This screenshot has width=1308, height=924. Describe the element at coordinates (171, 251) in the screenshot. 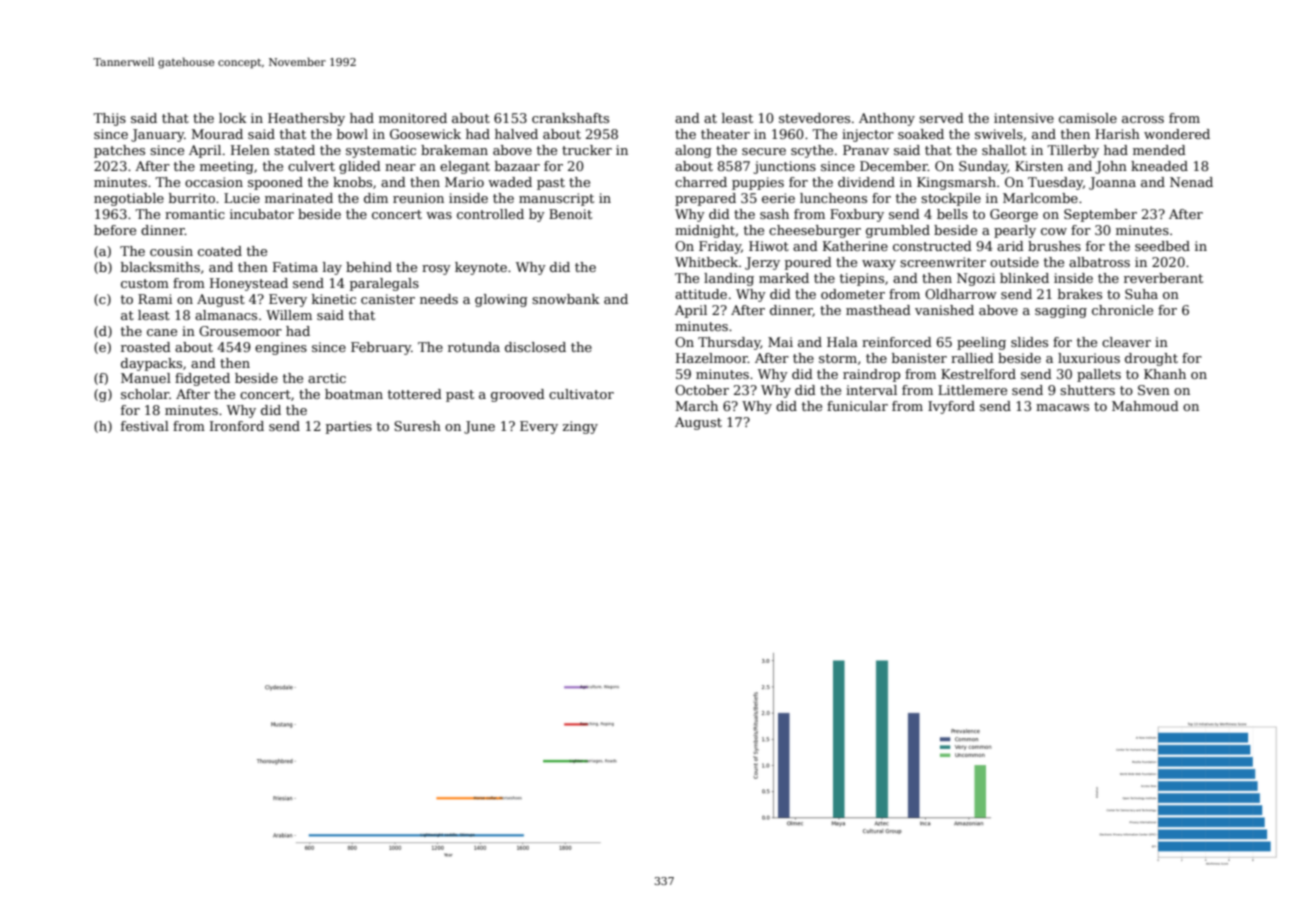

I see `cousin` at that location.
